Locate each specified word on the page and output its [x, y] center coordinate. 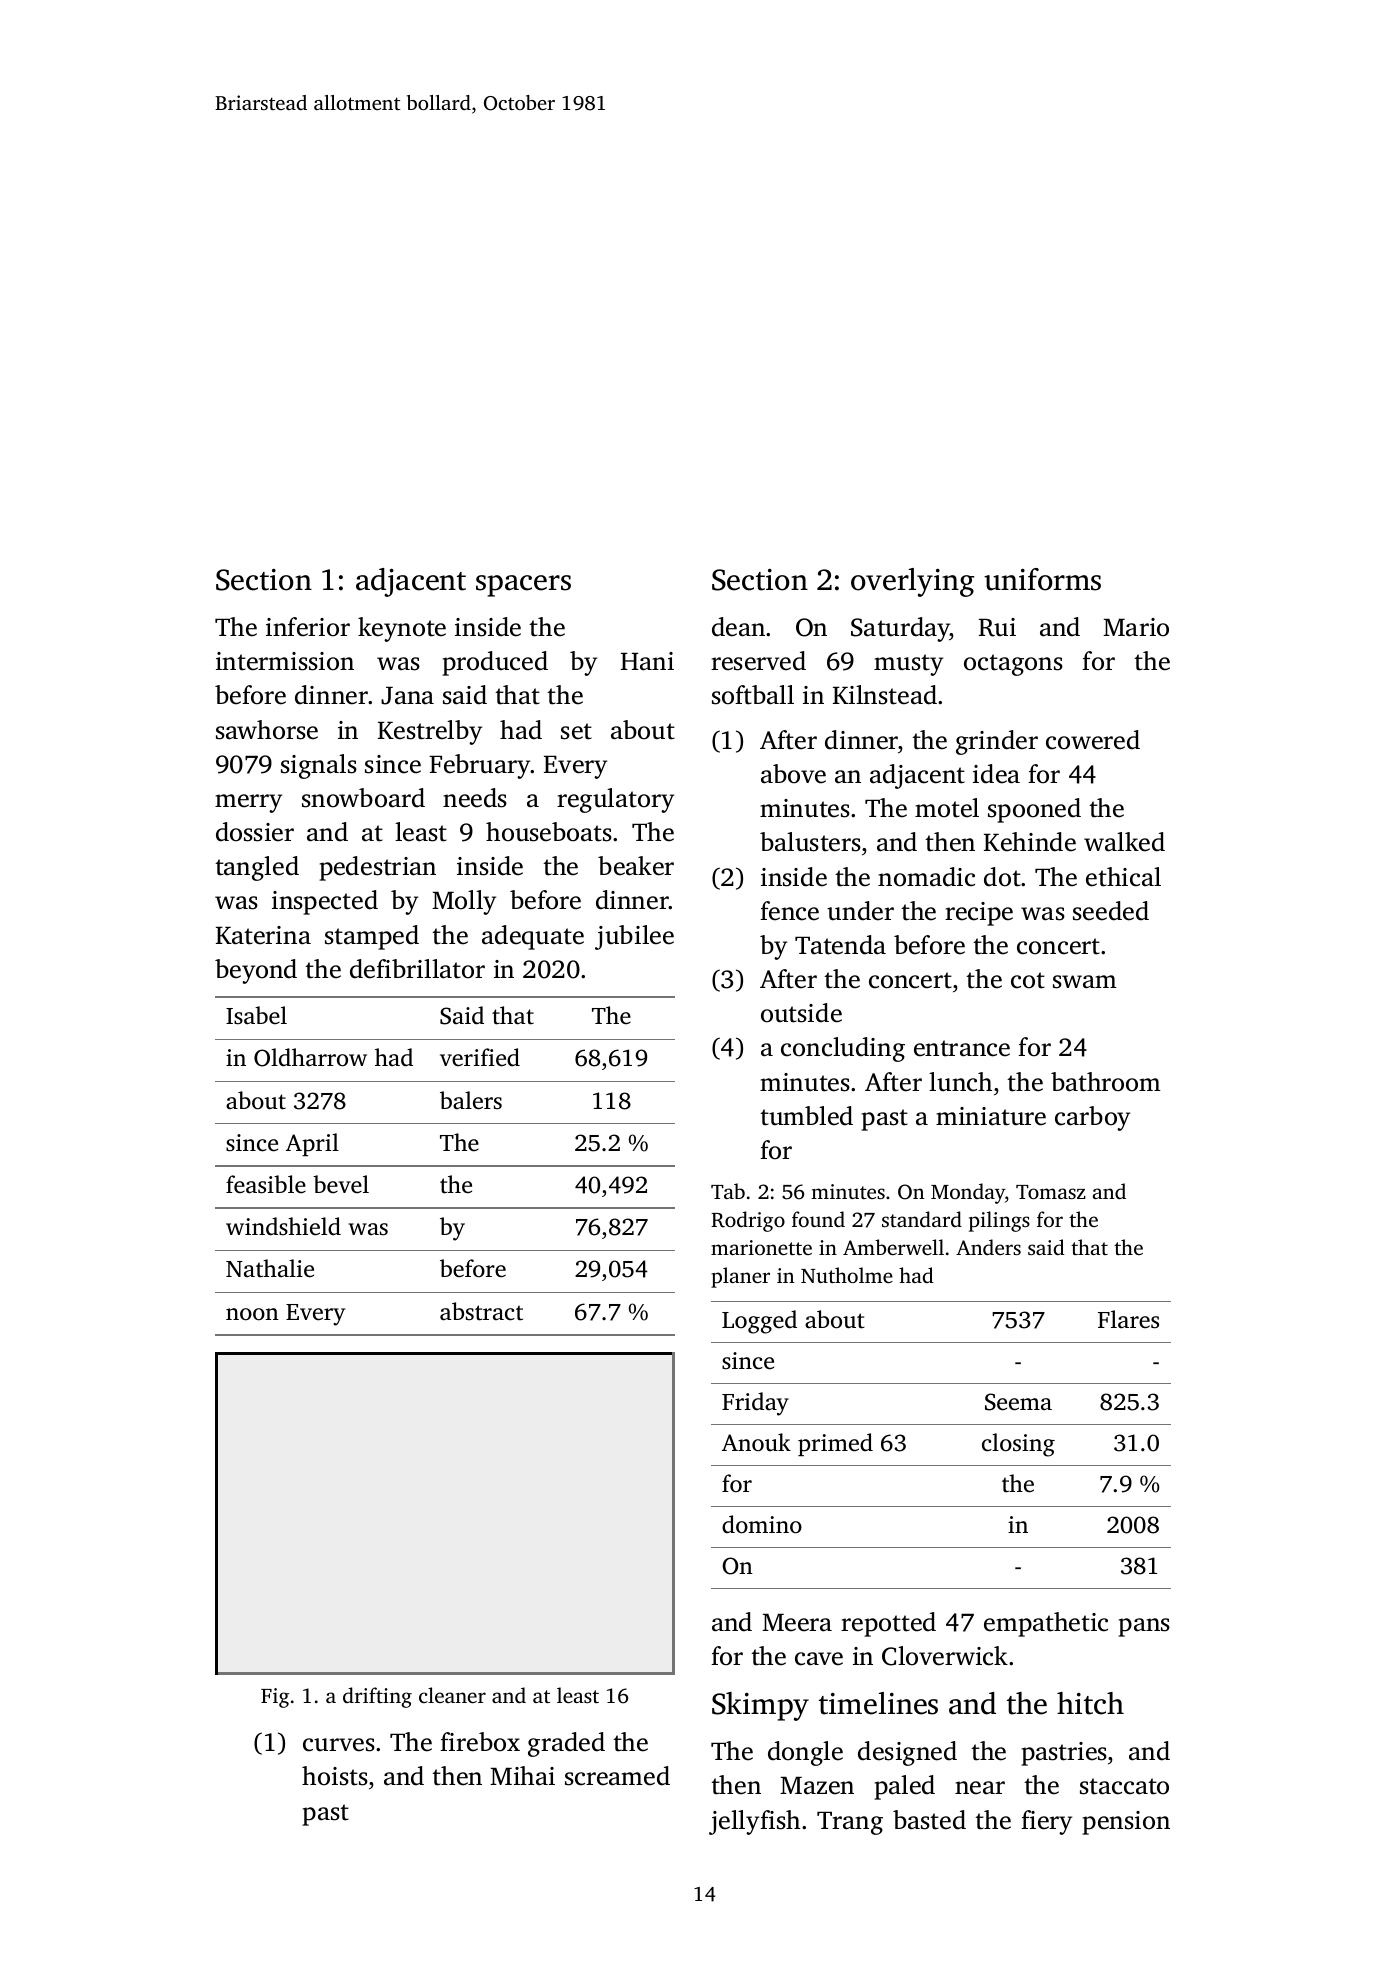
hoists [335, 1776]
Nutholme [847, 1275]
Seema [1018, 1402]
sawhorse [267, 730]
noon [252, 1314]
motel [947, 808]
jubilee [634, 937]
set [576, 731]
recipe [979, 914]
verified [480, 1057]
